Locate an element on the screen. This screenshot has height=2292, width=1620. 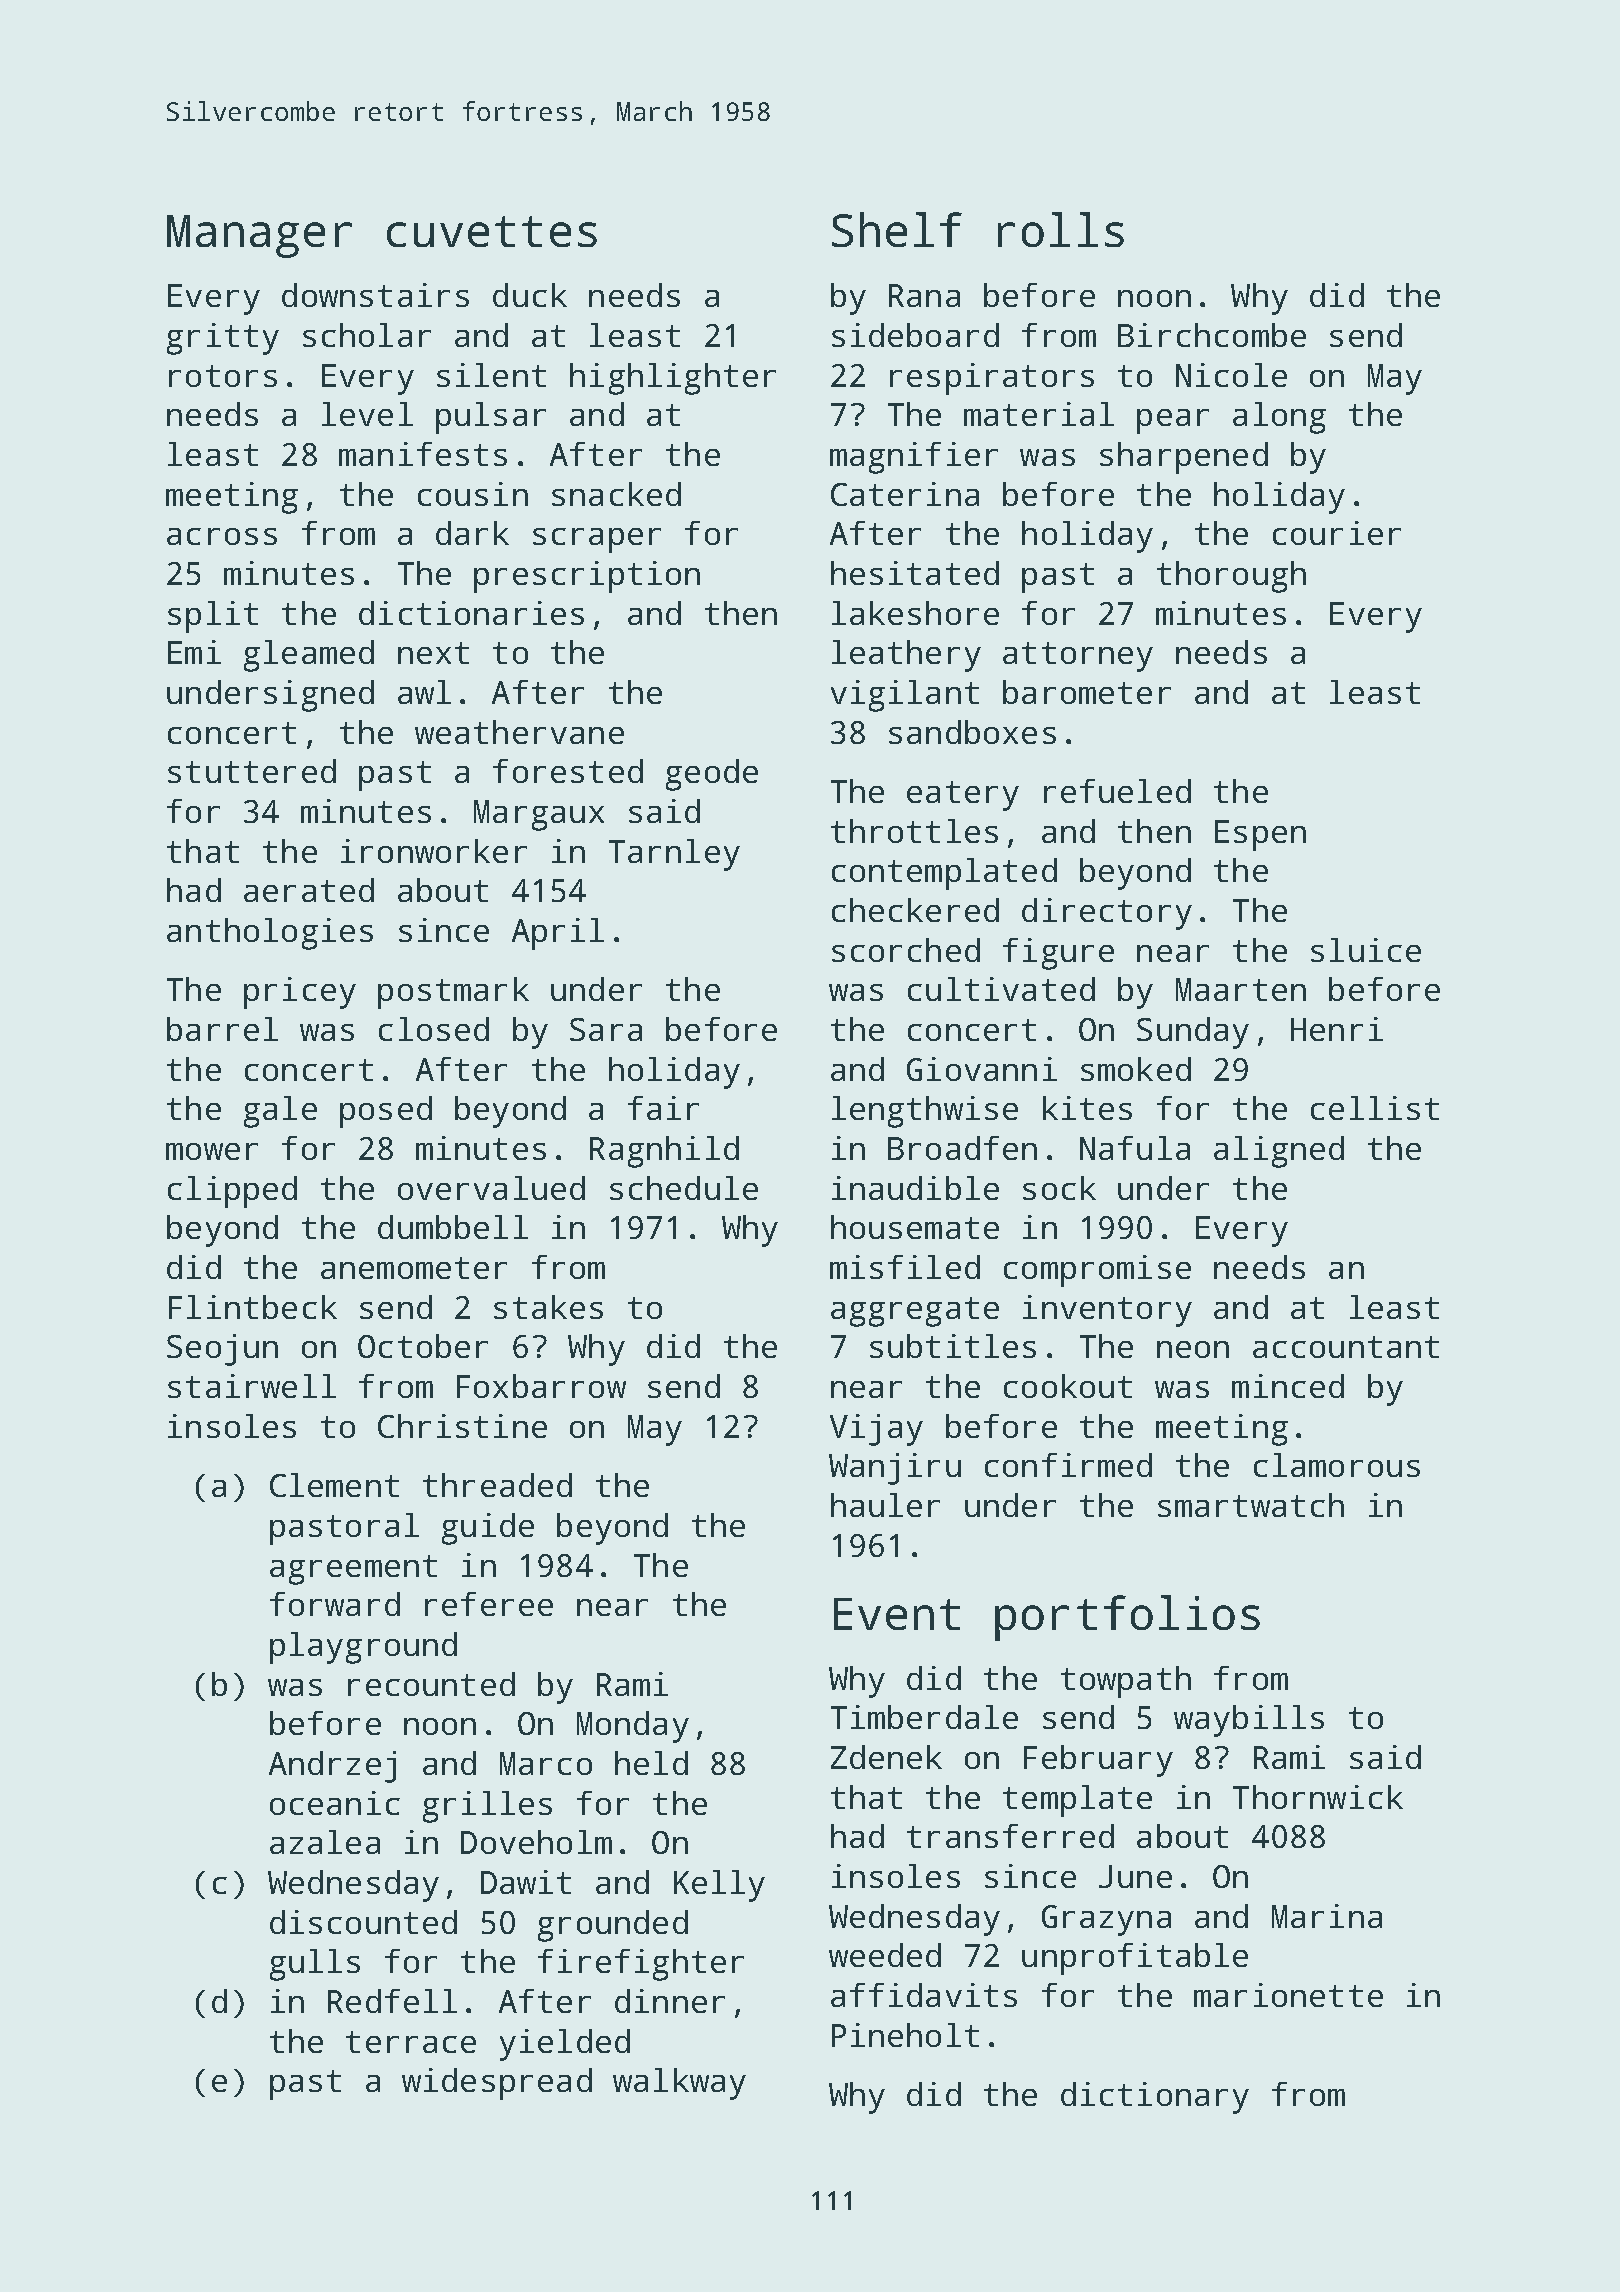
forested is located at coordinates (568, 771).
